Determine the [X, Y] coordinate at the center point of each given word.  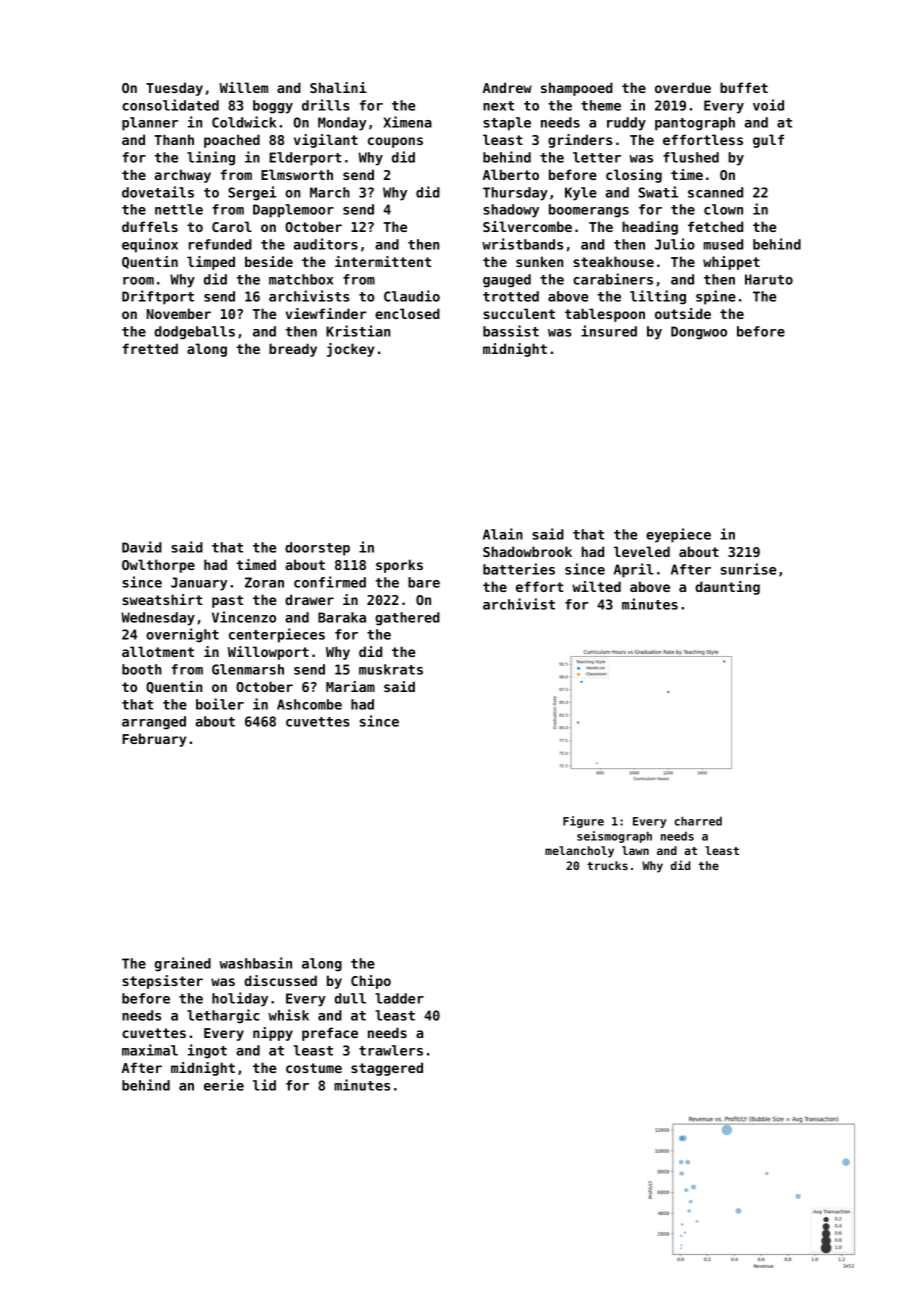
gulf [768, 141]
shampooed [577, 89]
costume [314, 1068]
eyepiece [678, 535]
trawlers [391, 1050]
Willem [243, 87]
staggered [387, 1069]
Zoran [264, 582]
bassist [511, 331]
